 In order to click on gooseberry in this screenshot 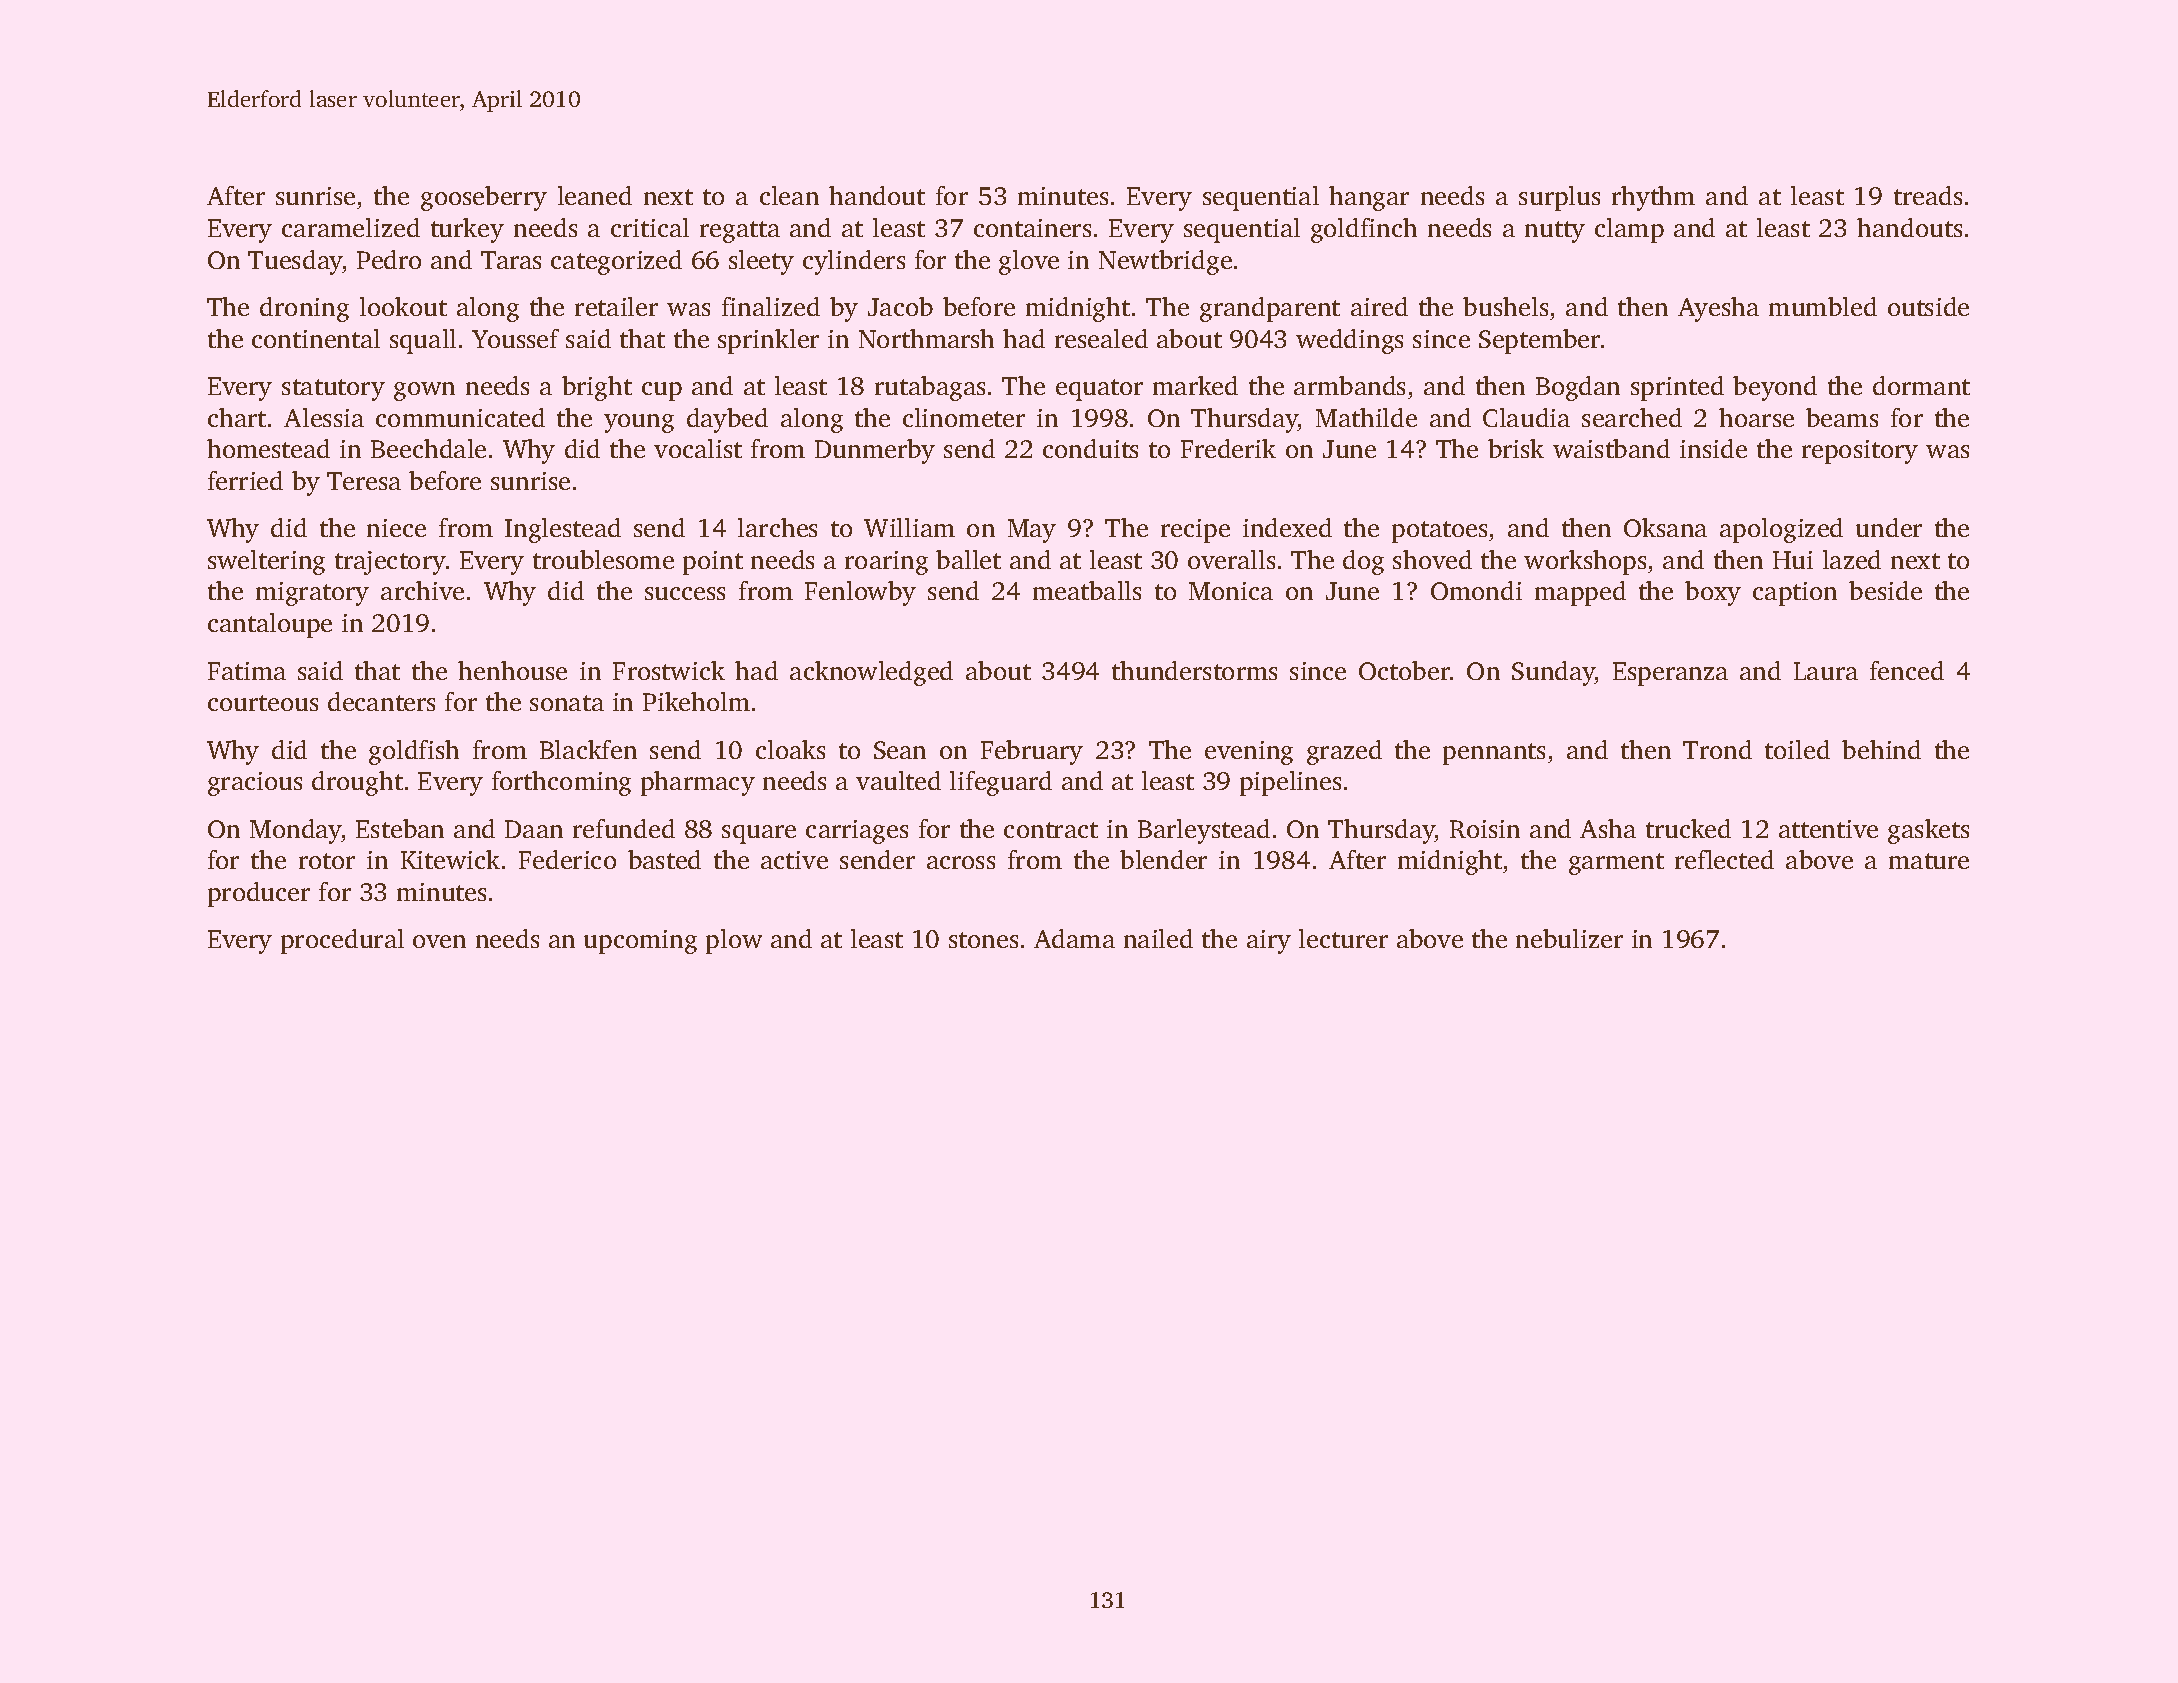, I will do `click(484, 198)`.
